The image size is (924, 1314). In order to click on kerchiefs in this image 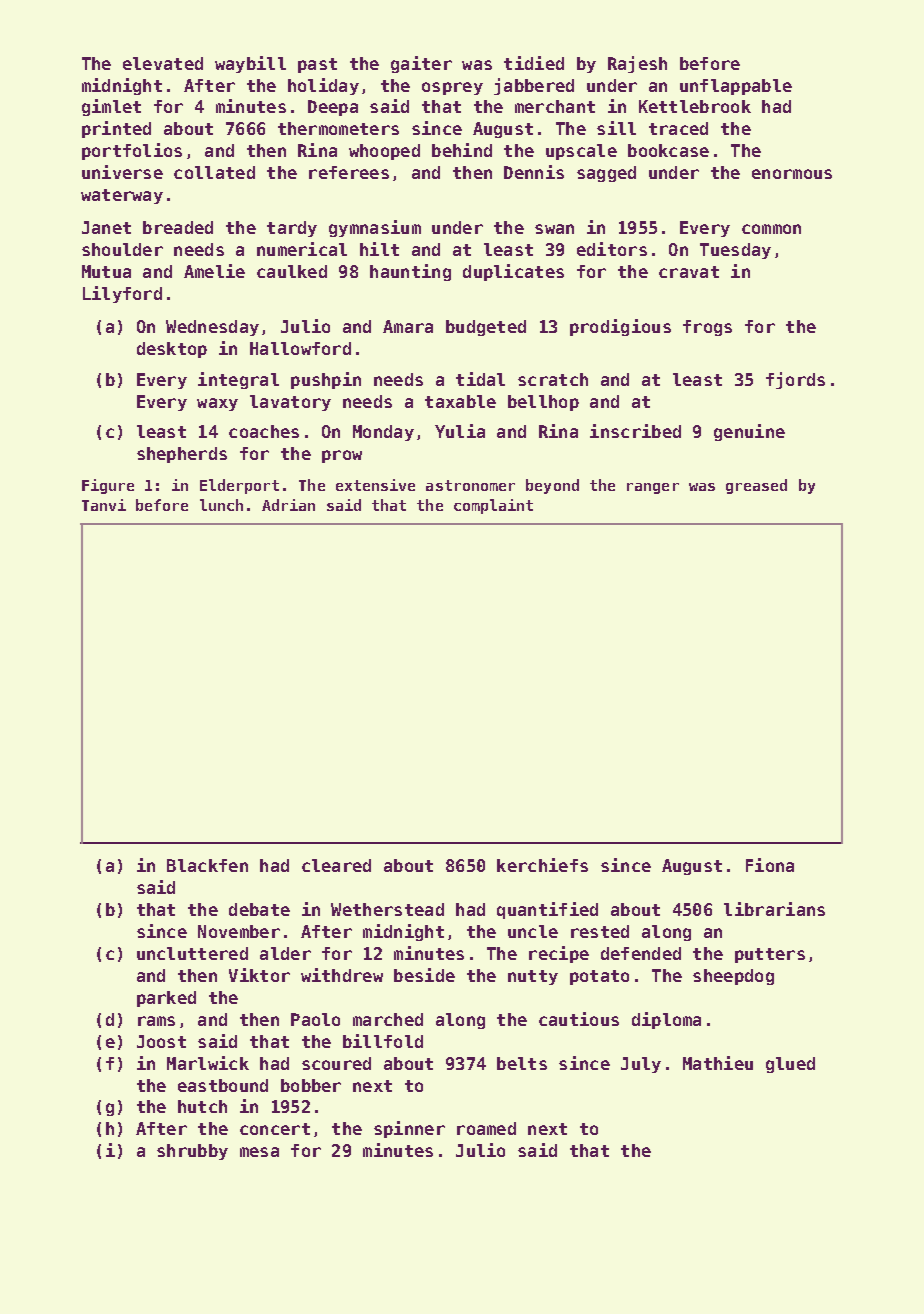, I will do `click(542, 865)`.
